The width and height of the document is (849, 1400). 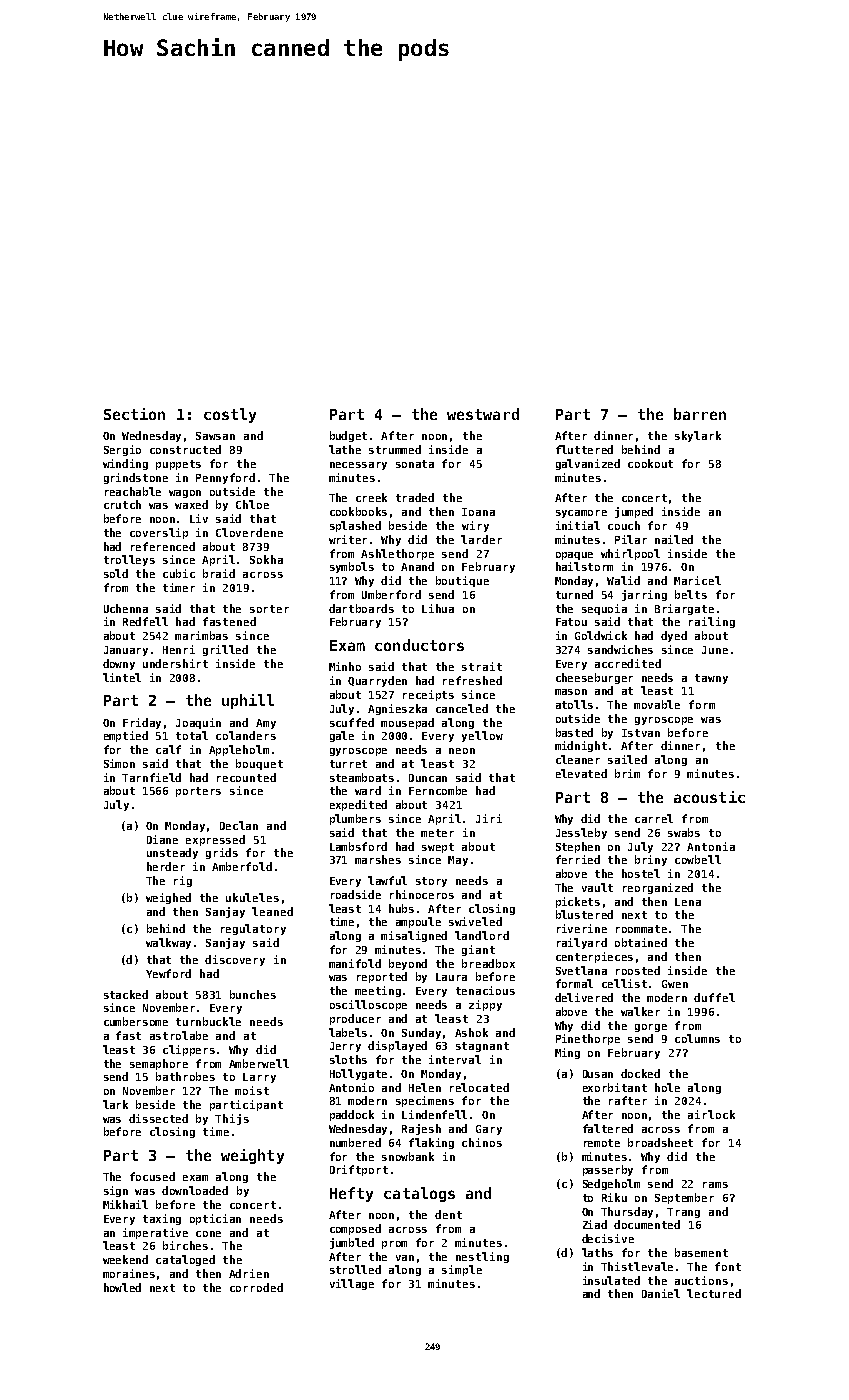 What do you see at coordinates (185, 449) in the document?
I see `constructed` at bounding box center [185, 449].
